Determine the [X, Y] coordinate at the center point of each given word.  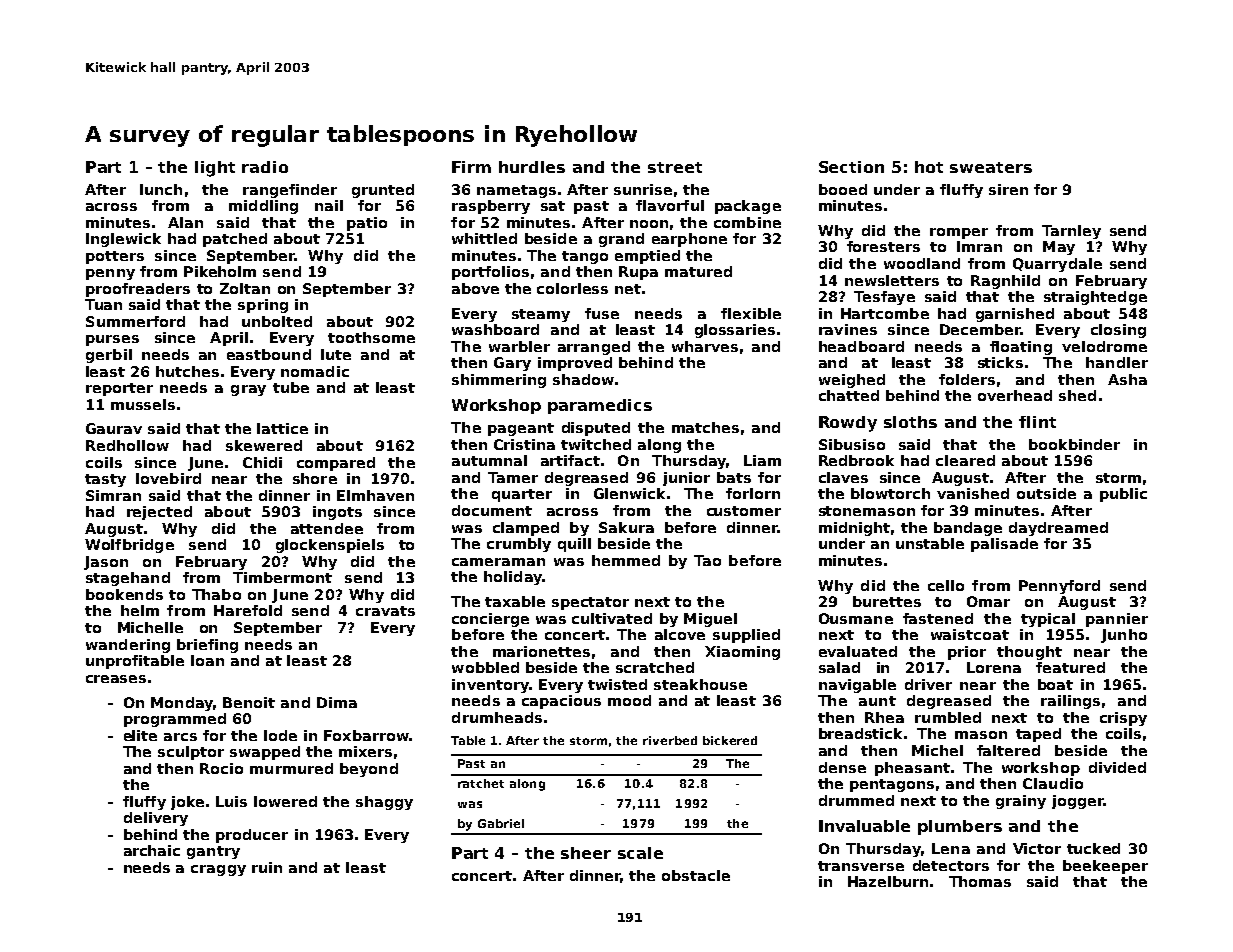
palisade [1004, 545]
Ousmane [856, 618]
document [492, 510]
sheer [586, 853]
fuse [602, 313]
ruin [267, 867]
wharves [705, 346]
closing [1118, 331]
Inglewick [123, 240]
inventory [490, 686]
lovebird [168, 478]
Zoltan [245, 288]
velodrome [1104, 346]
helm [140, 610]
